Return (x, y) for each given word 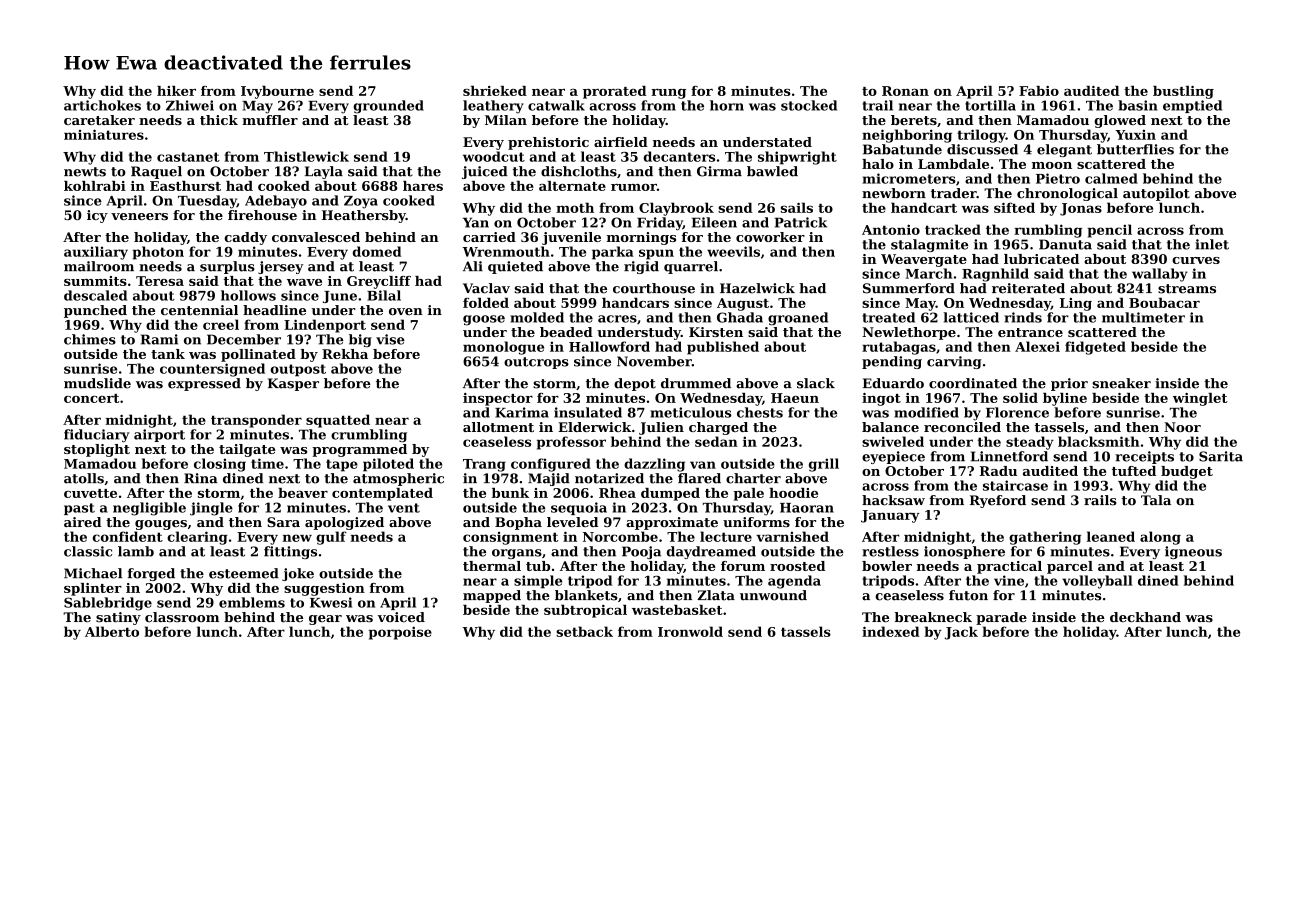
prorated (615, 92)
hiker (176, 91)
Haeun (795, 398)
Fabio (1039, 91)
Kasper (293, 384)
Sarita (1221, 456)
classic (88, 551)
